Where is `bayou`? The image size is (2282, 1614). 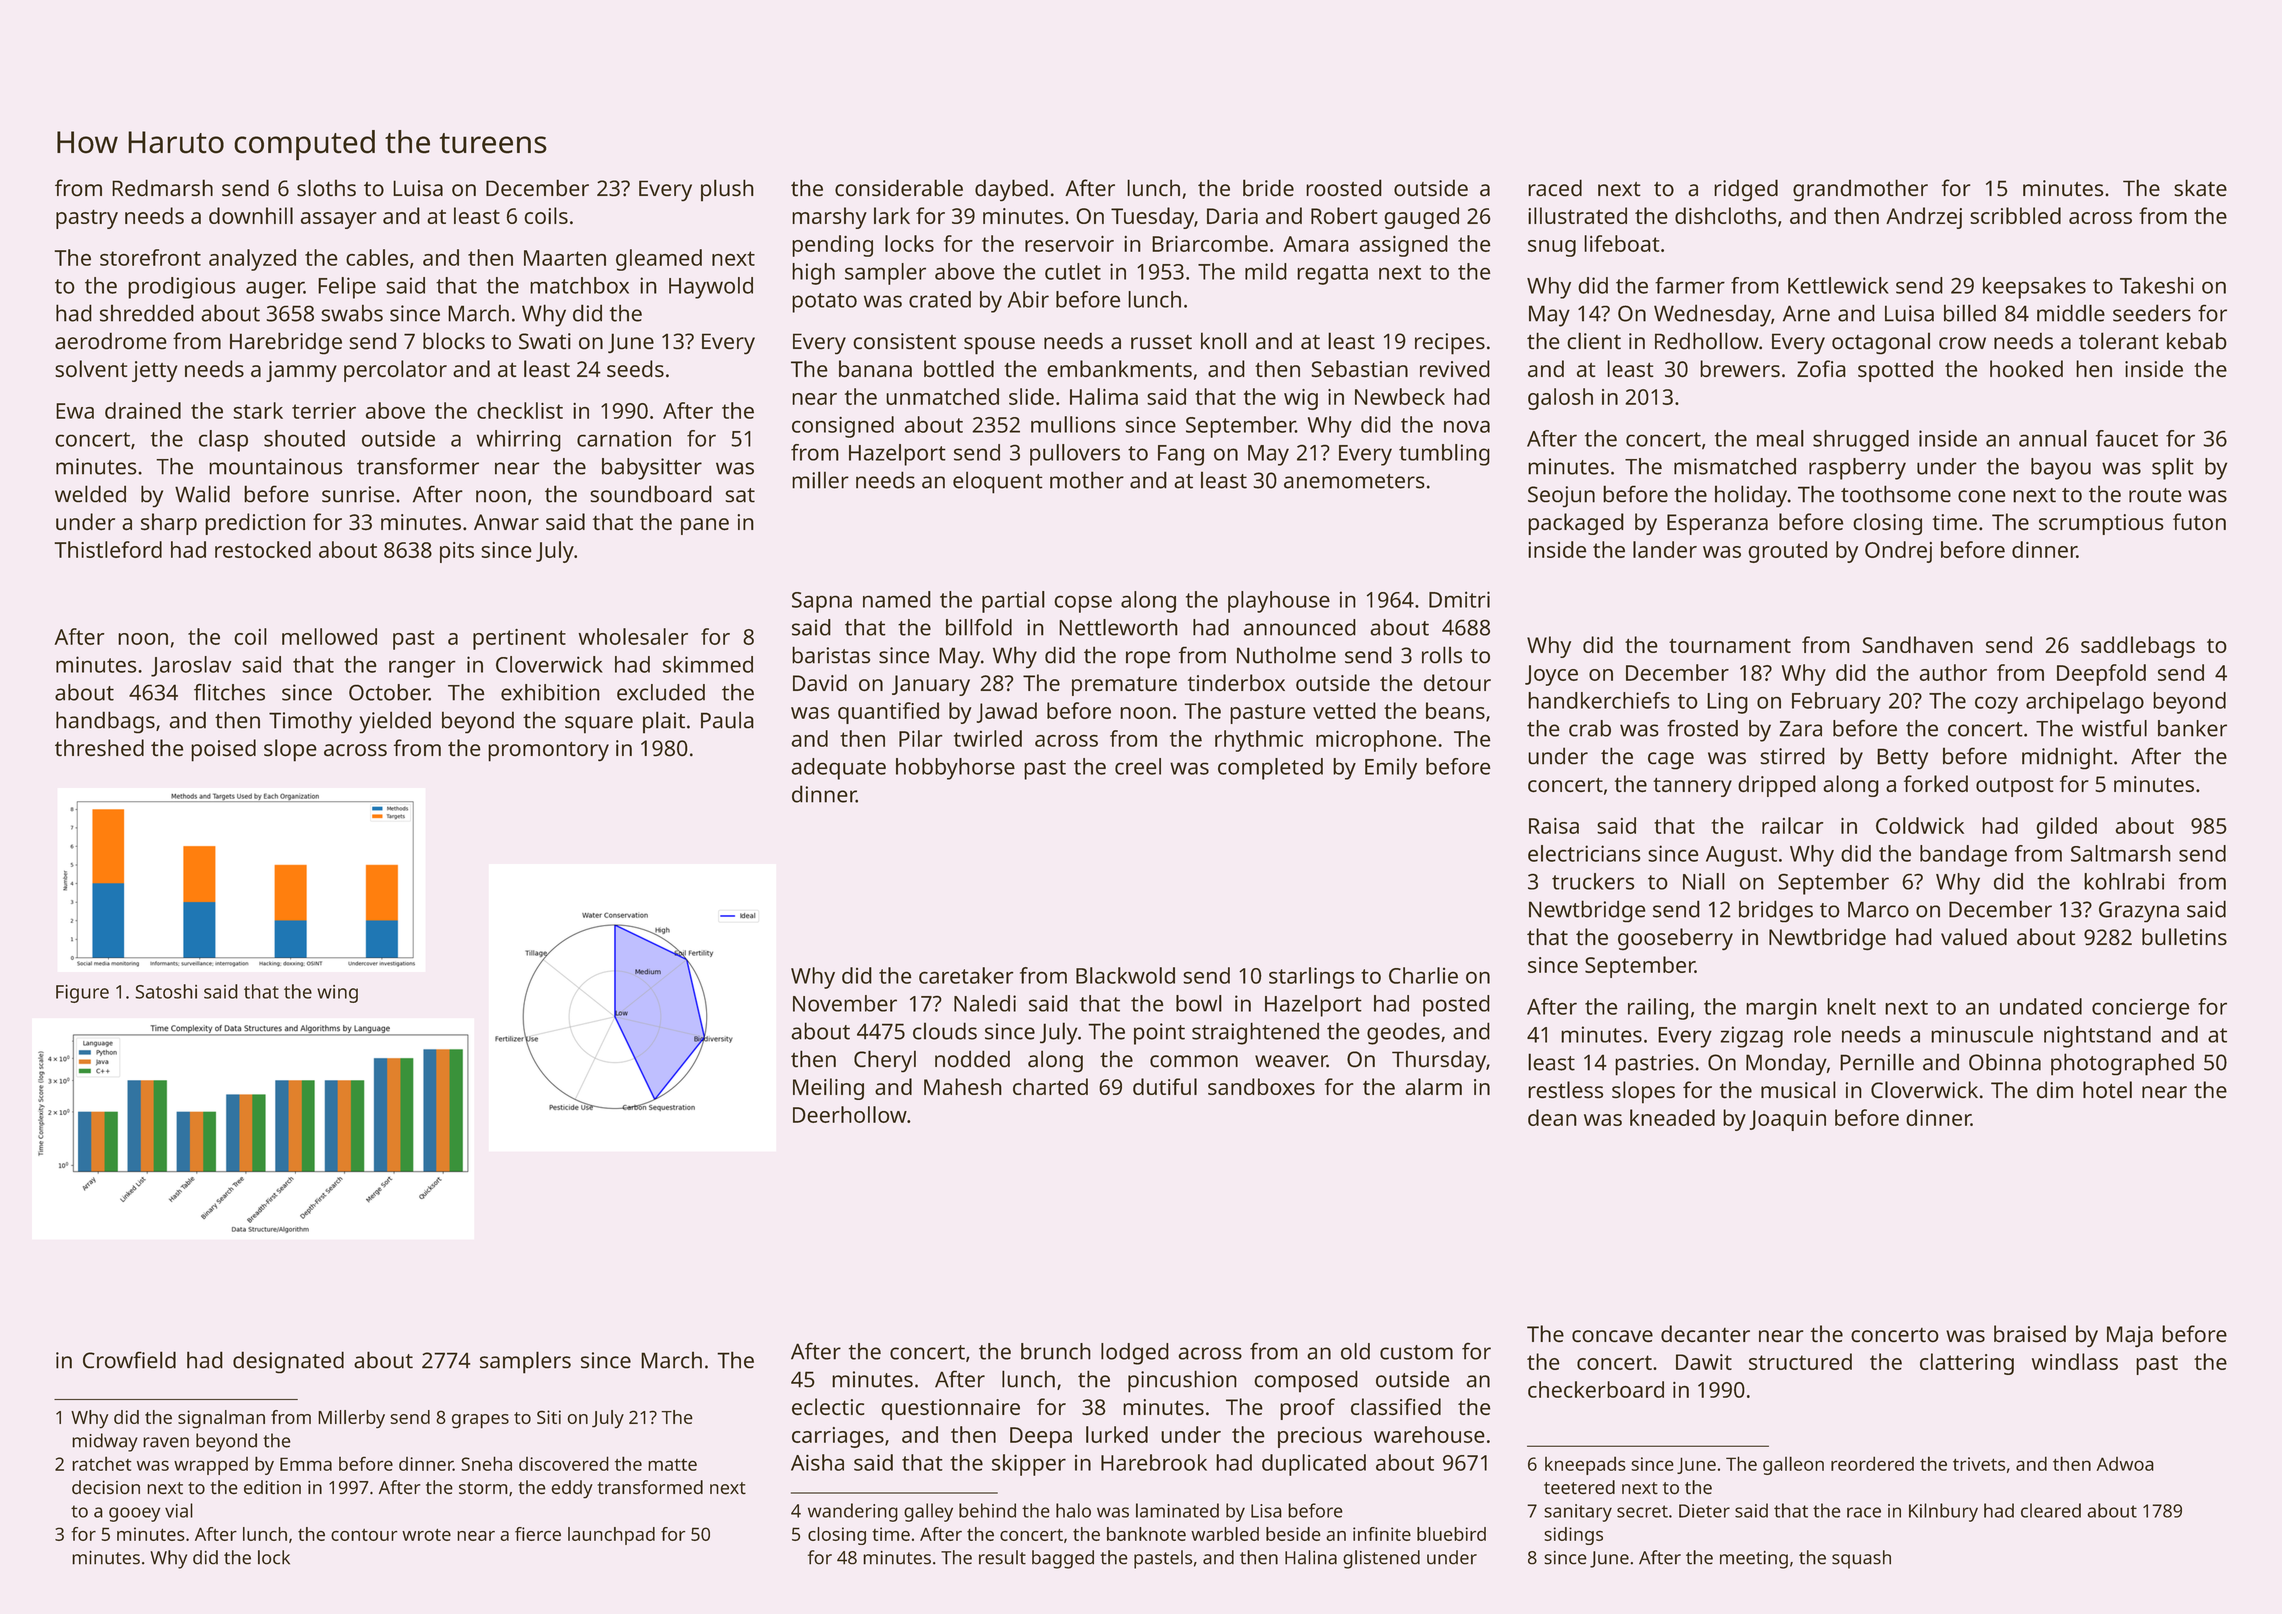 bayou is located at coordinates (2061, 469).
